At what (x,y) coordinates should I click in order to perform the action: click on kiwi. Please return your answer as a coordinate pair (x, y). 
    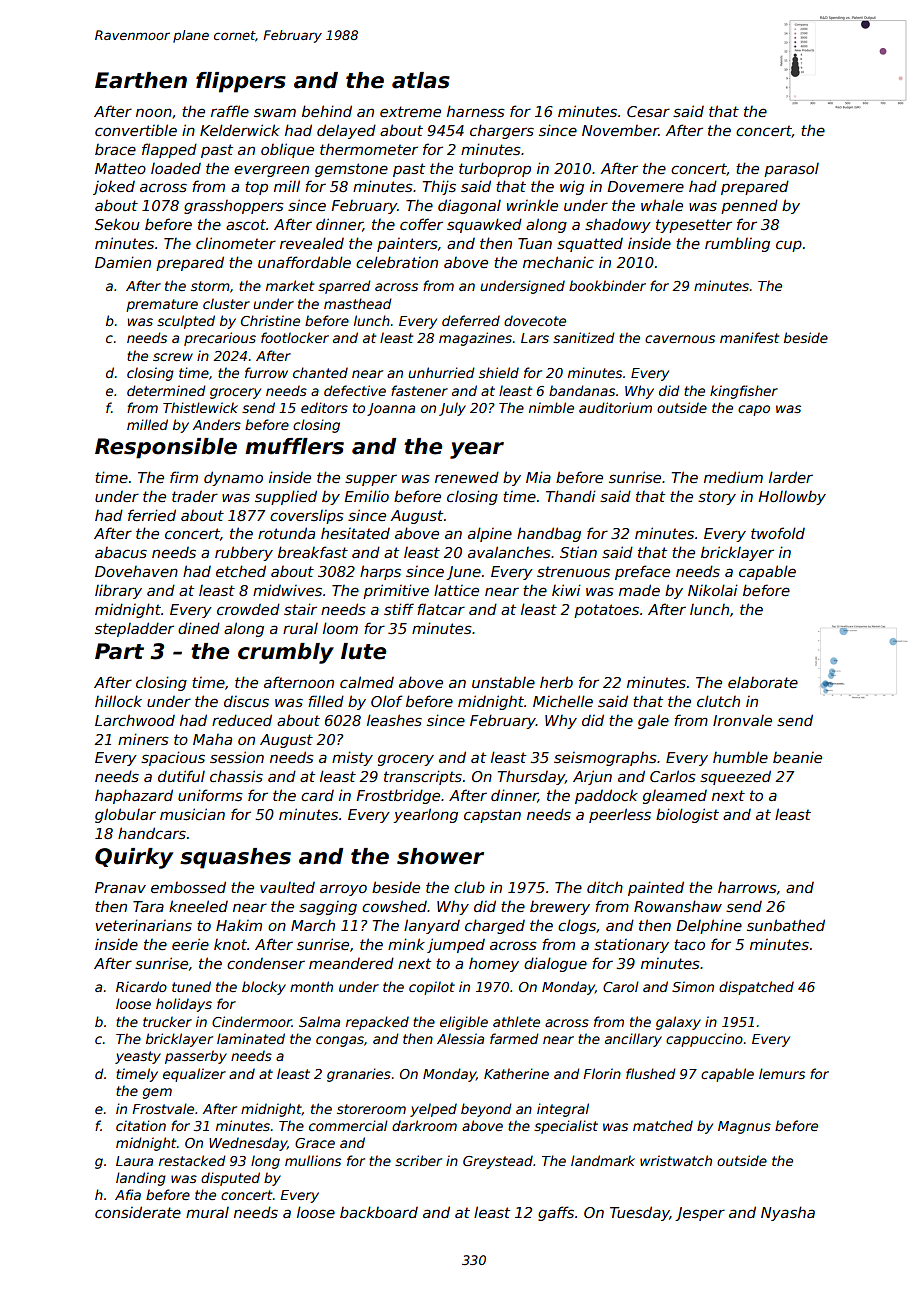
    Looking at the image, I should click on (566, 590).
